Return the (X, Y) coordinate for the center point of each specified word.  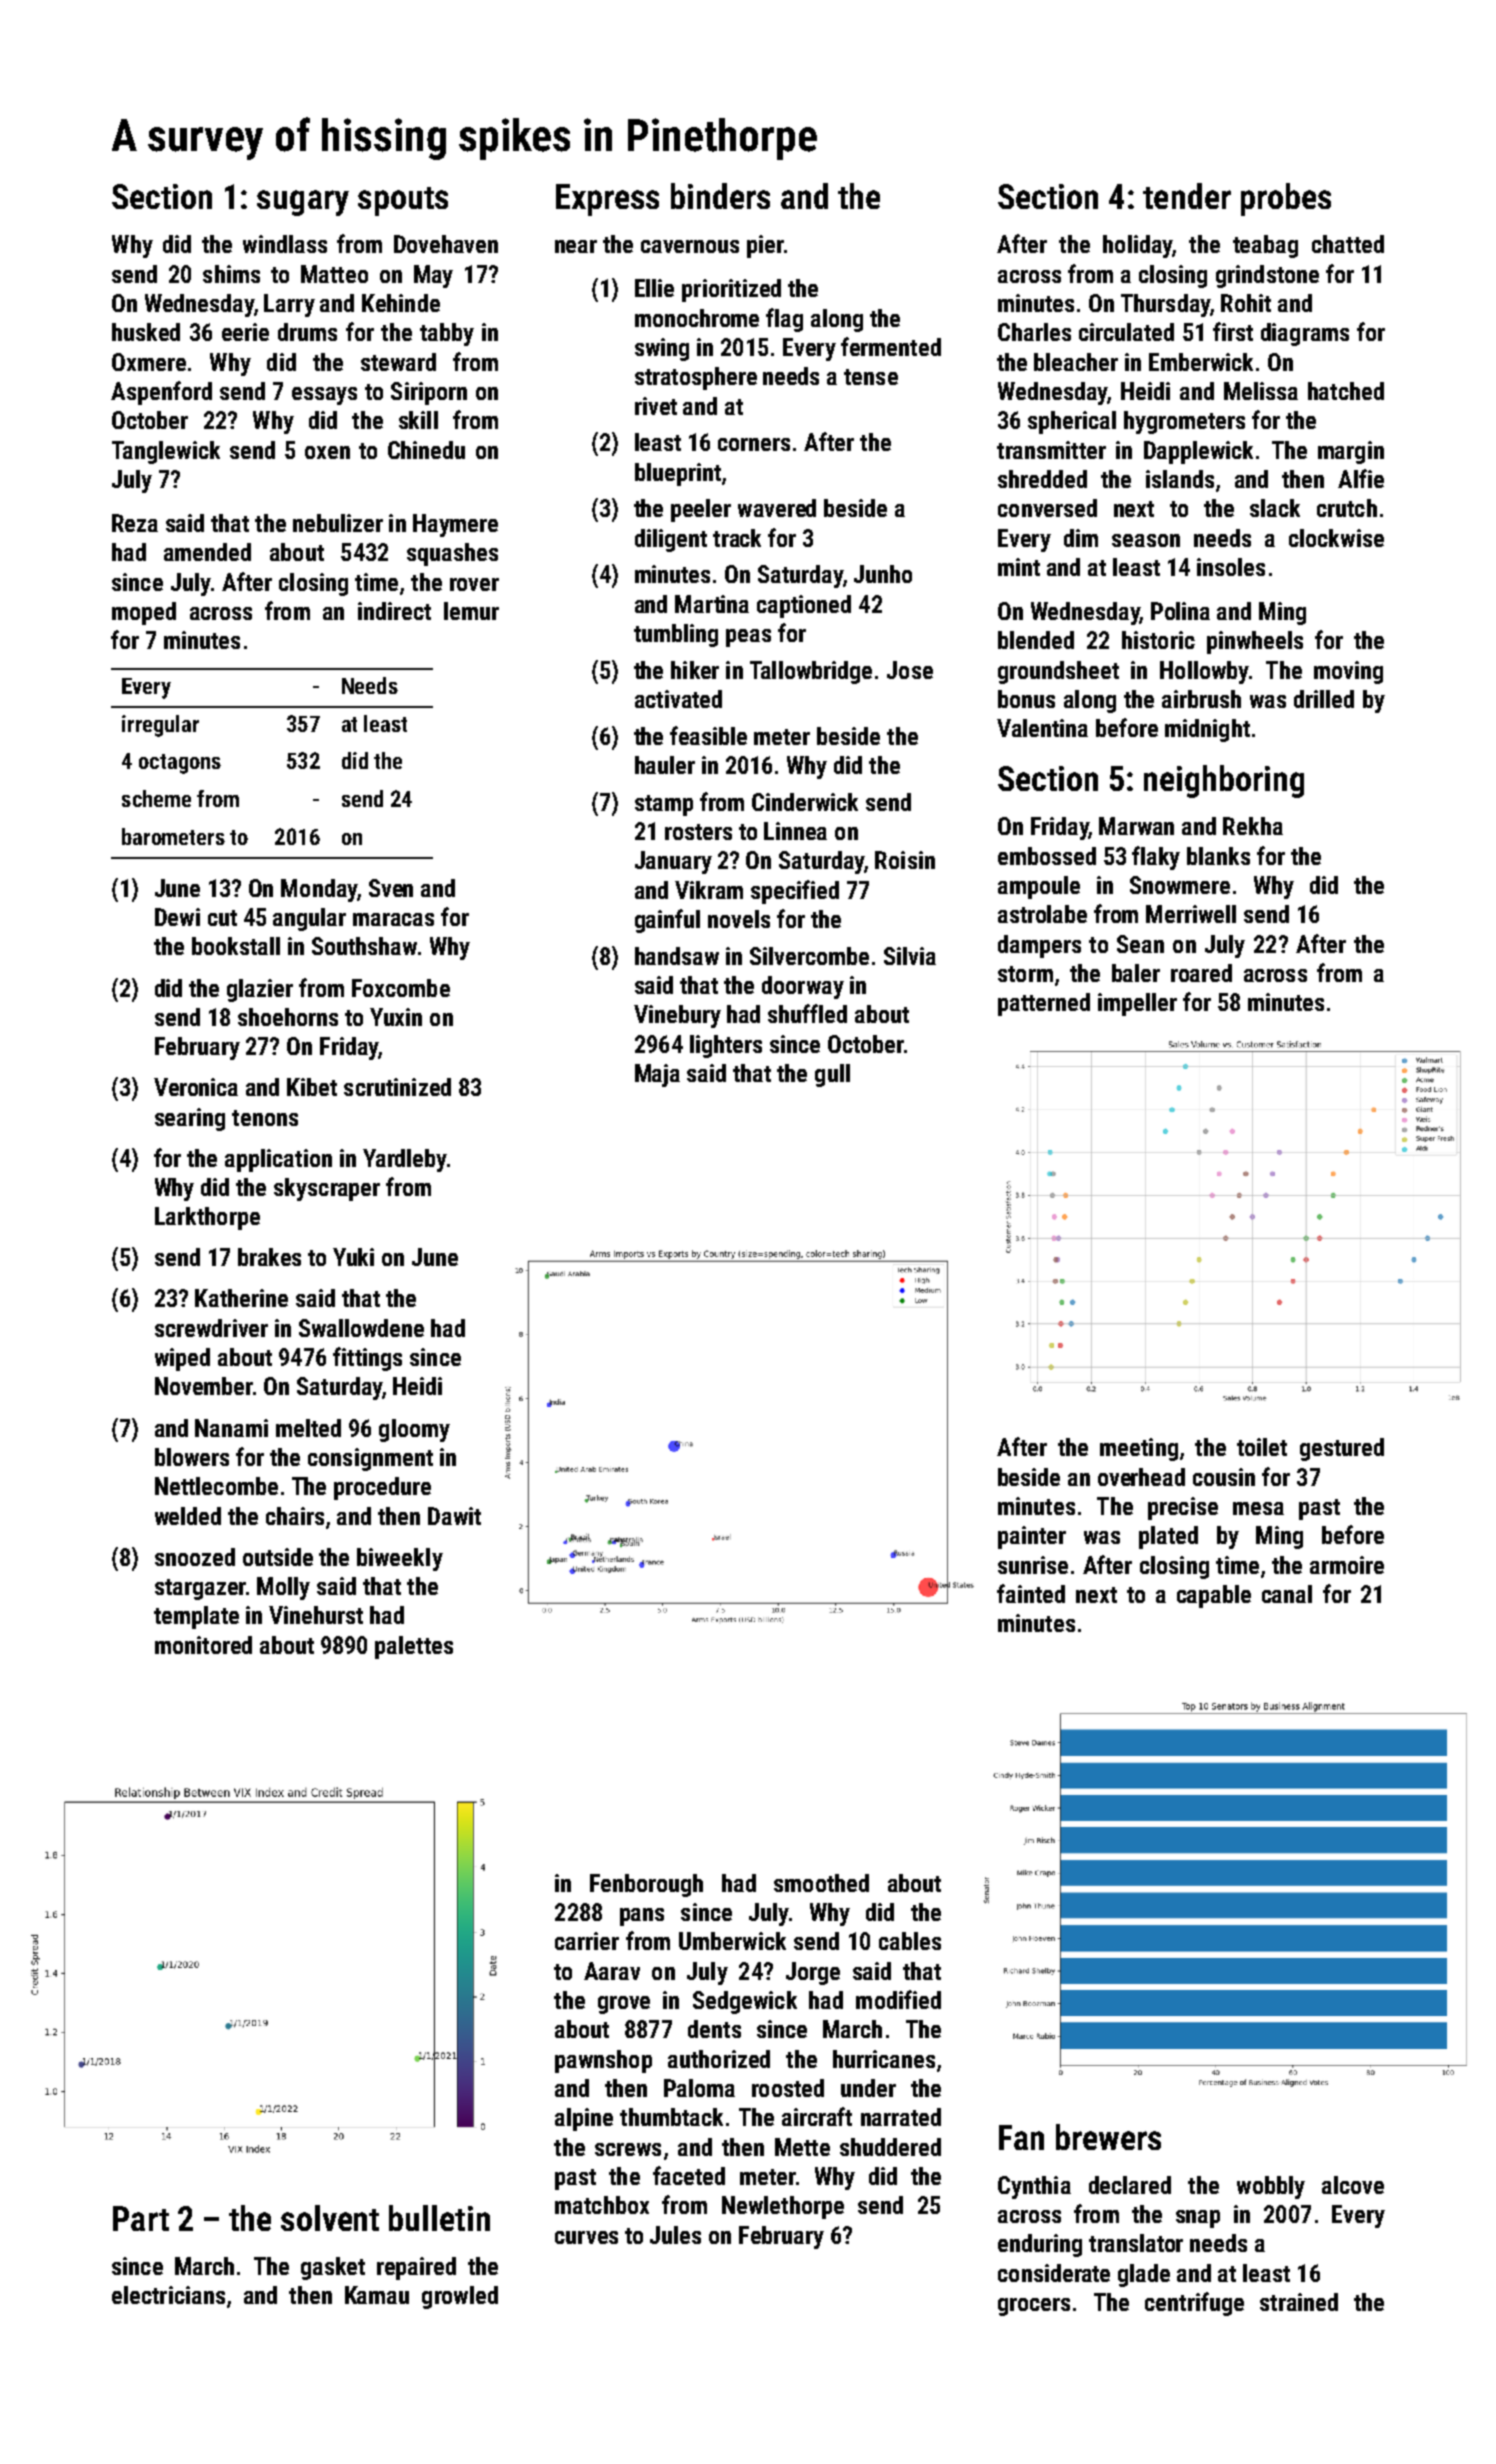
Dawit (454, 1516)
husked (146, 332)
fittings (367, 1359)
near (576, 246)
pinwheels (1255, 642)
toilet (1262, 1447)
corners (754, 444)
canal (1287, 1594)
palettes (414, 1647)
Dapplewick (1198, 452)
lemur (471, 611)
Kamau (377, 2295)
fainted (1031, 1593)
